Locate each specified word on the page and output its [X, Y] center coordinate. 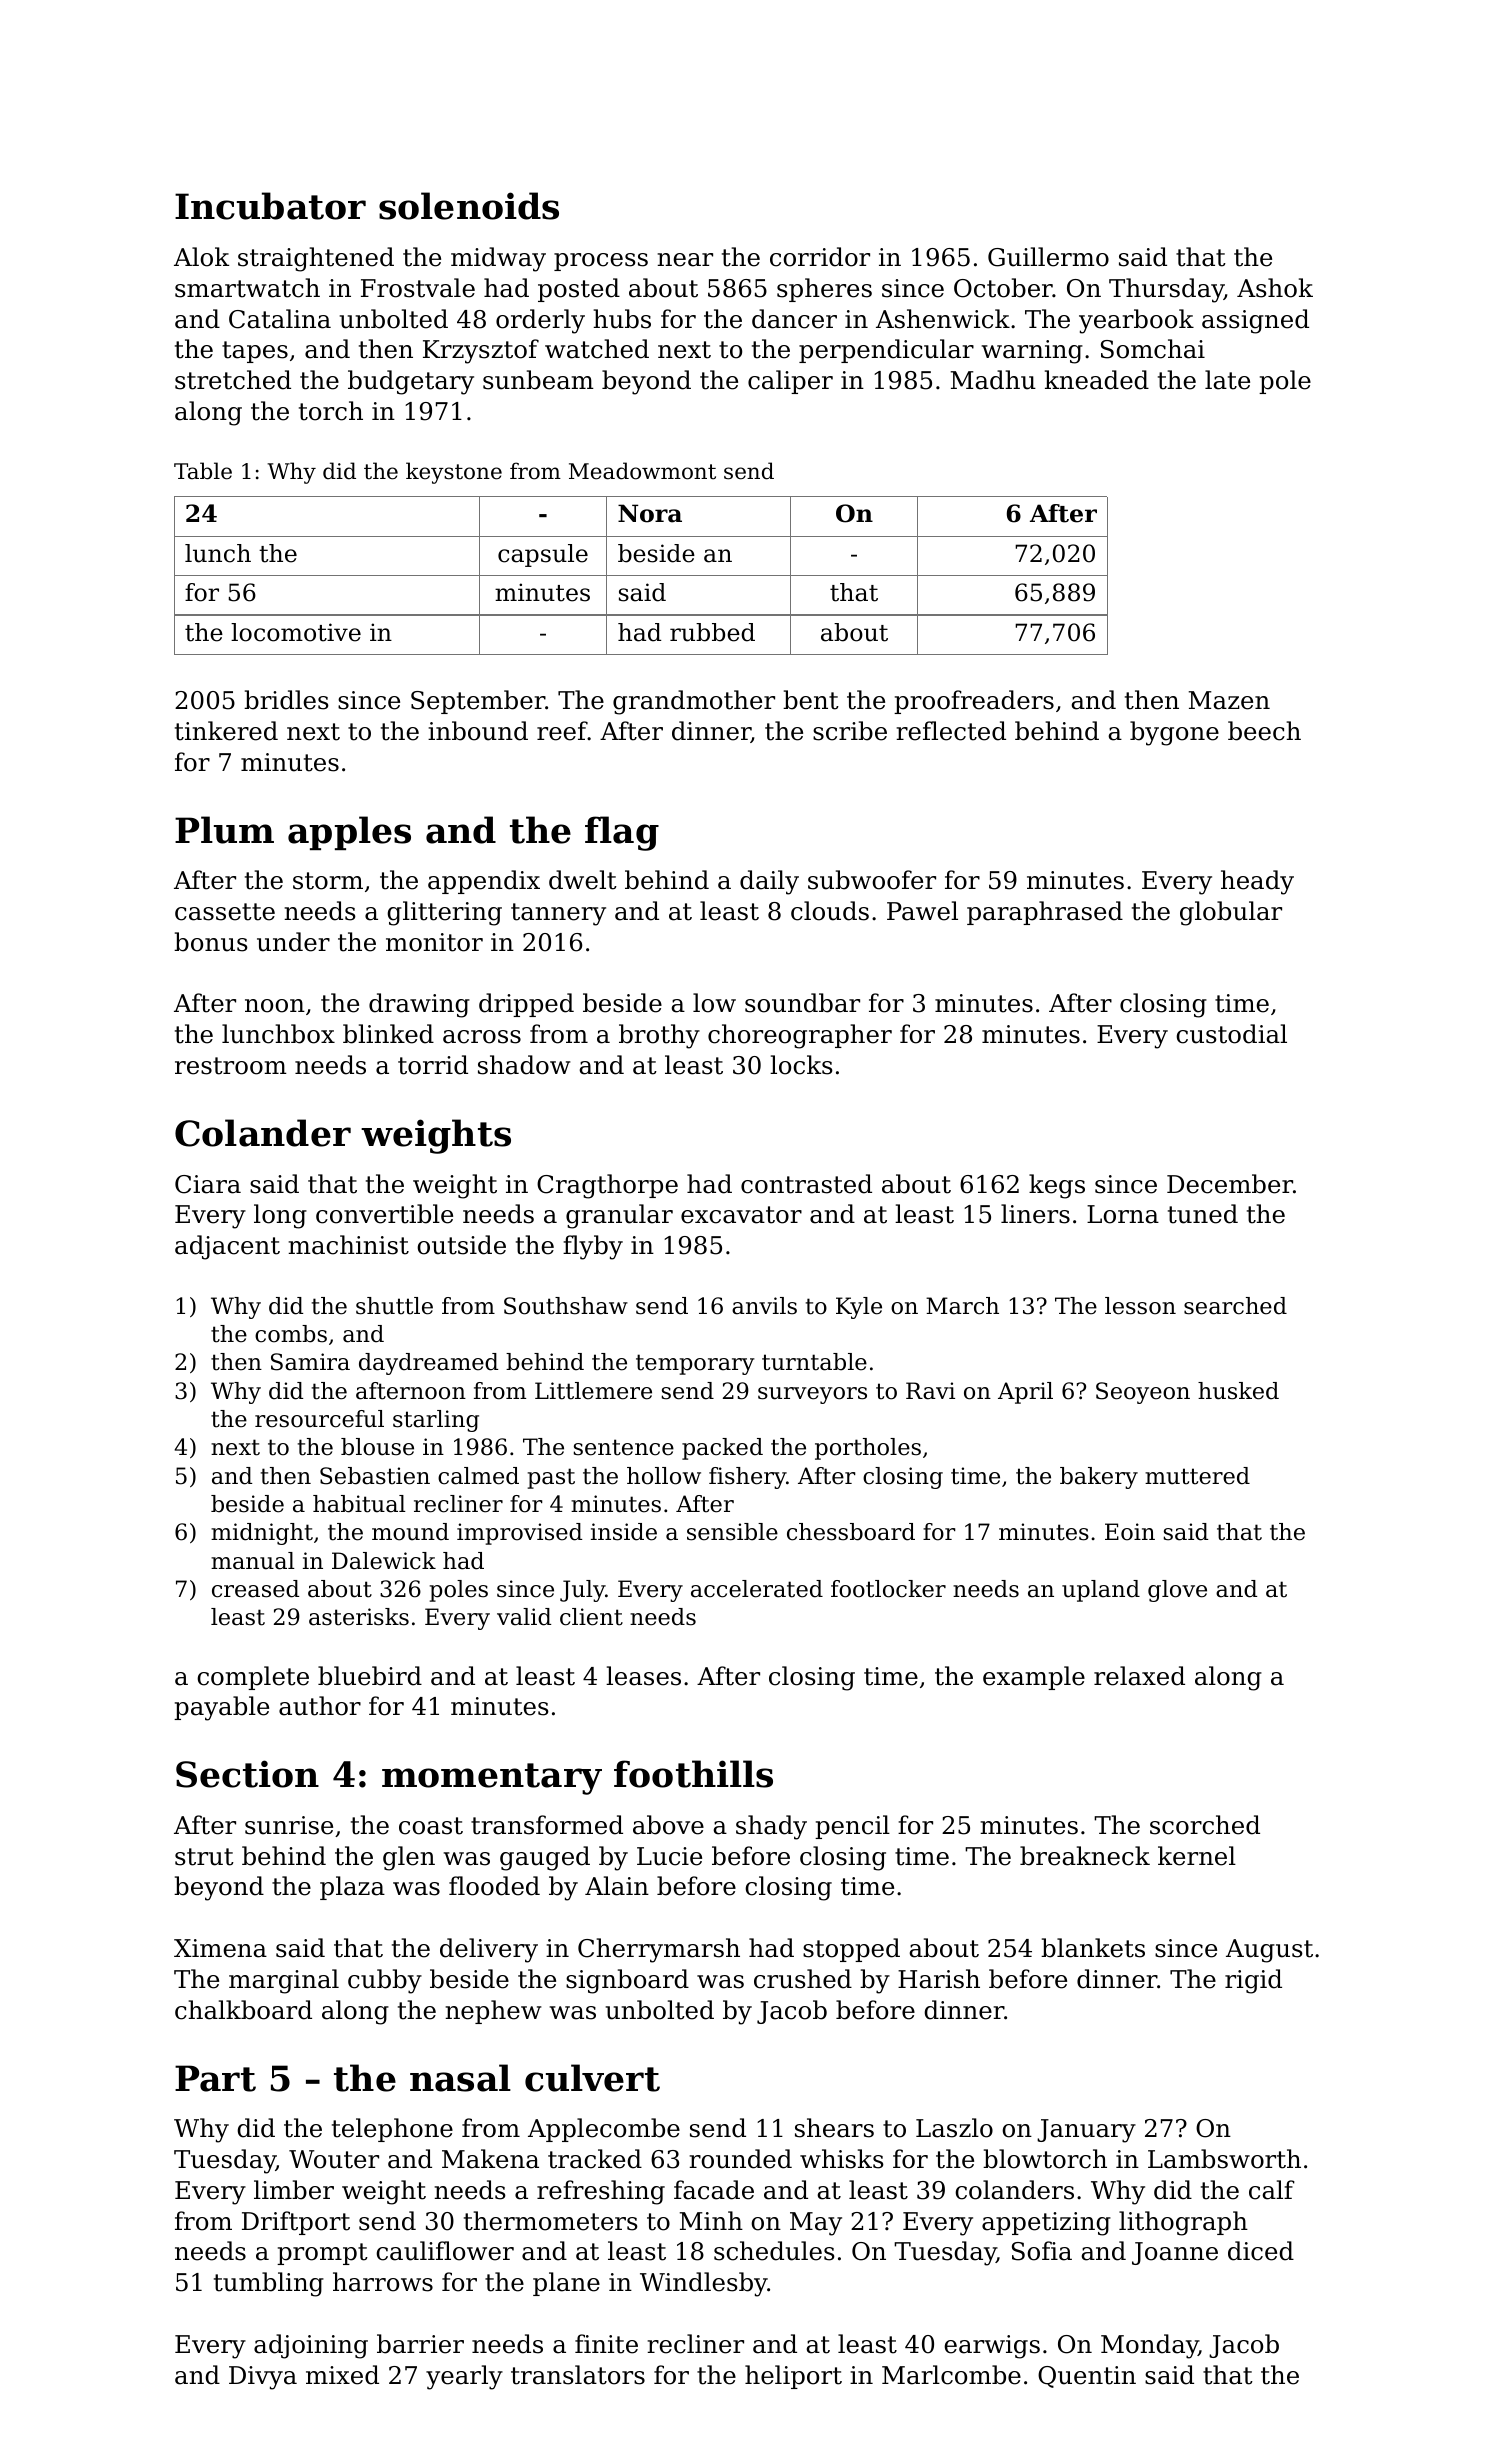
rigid [1253, 1981]
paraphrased [1045, 913]
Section [247, 1774]
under [293, 942]
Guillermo [1048, 257]
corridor [820, 257]
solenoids [469, 206]
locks [801, 1065]
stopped [851, 1950]
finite [606, 2344]
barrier [420, 2344]
